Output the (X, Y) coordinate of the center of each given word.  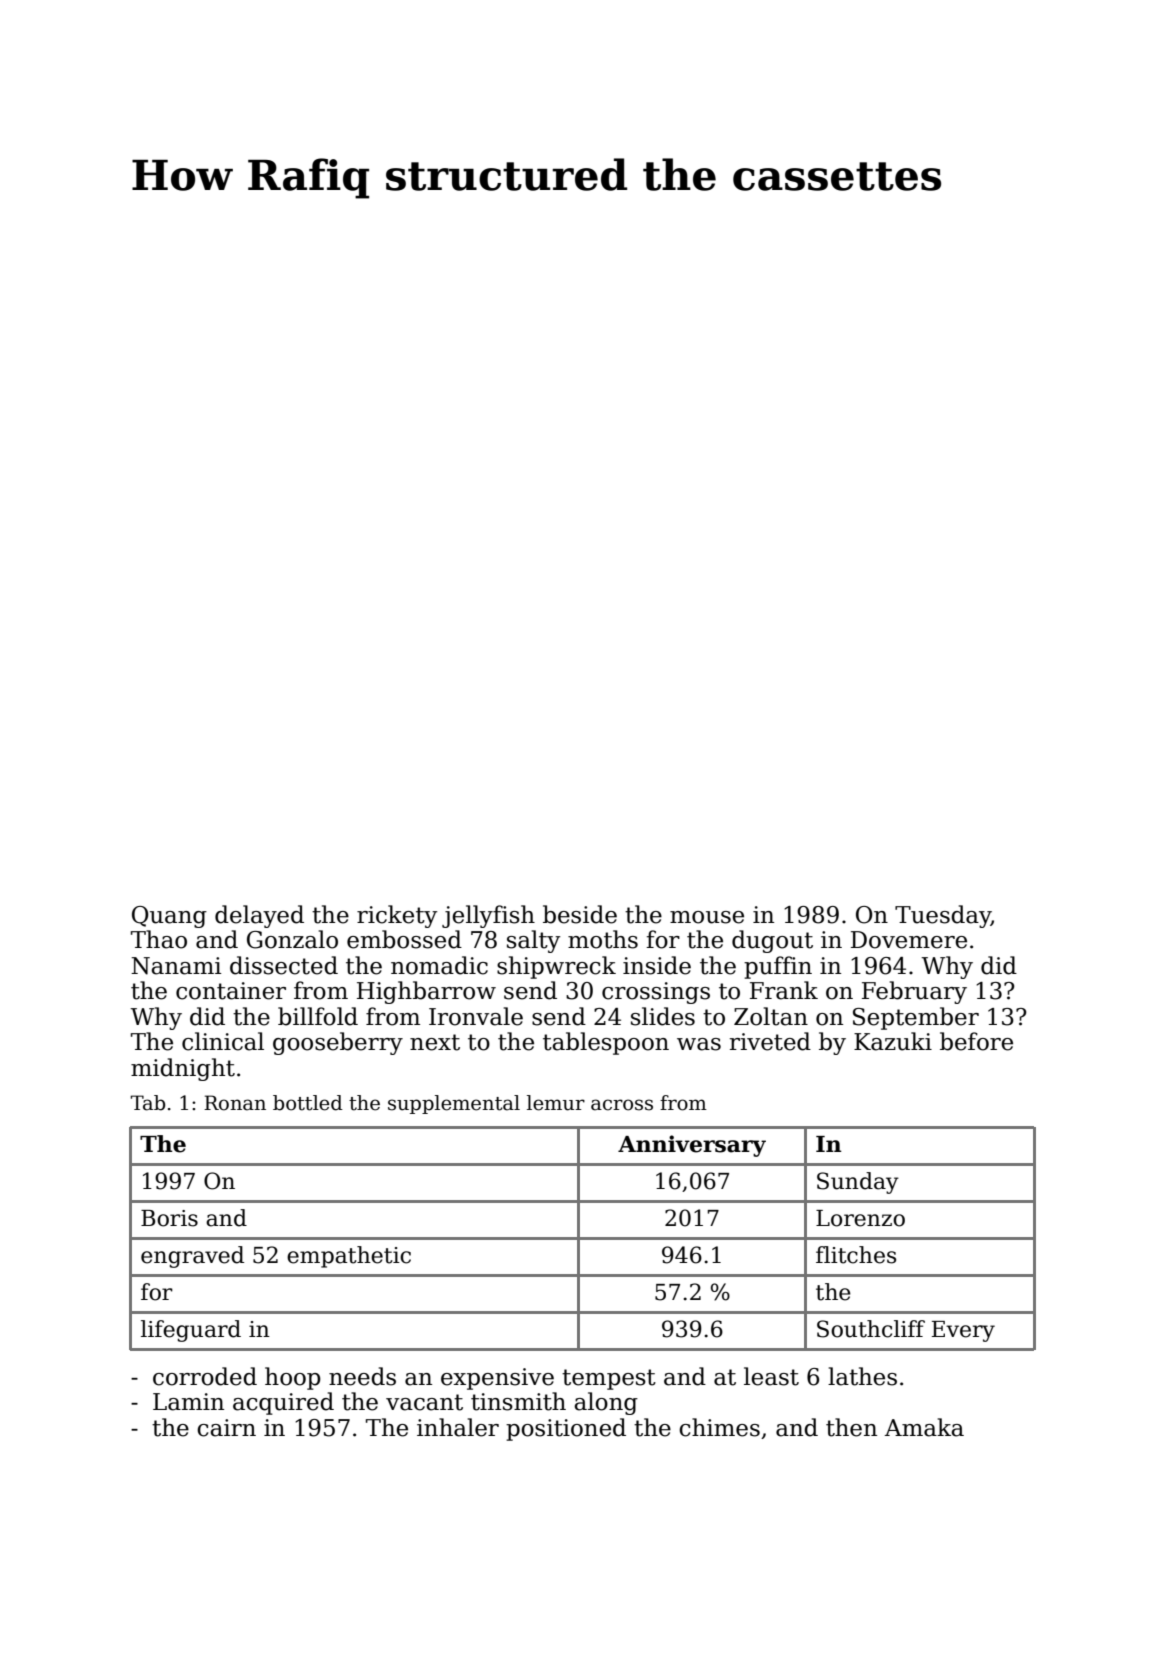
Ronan (235, 1103)
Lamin (188, 1402)
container (231, 991)
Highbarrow (426, 992)
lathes (862, 1376)
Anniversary (692, 1146)
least (771, 1376)
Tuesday (943, 916)
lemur (556, 1103)
